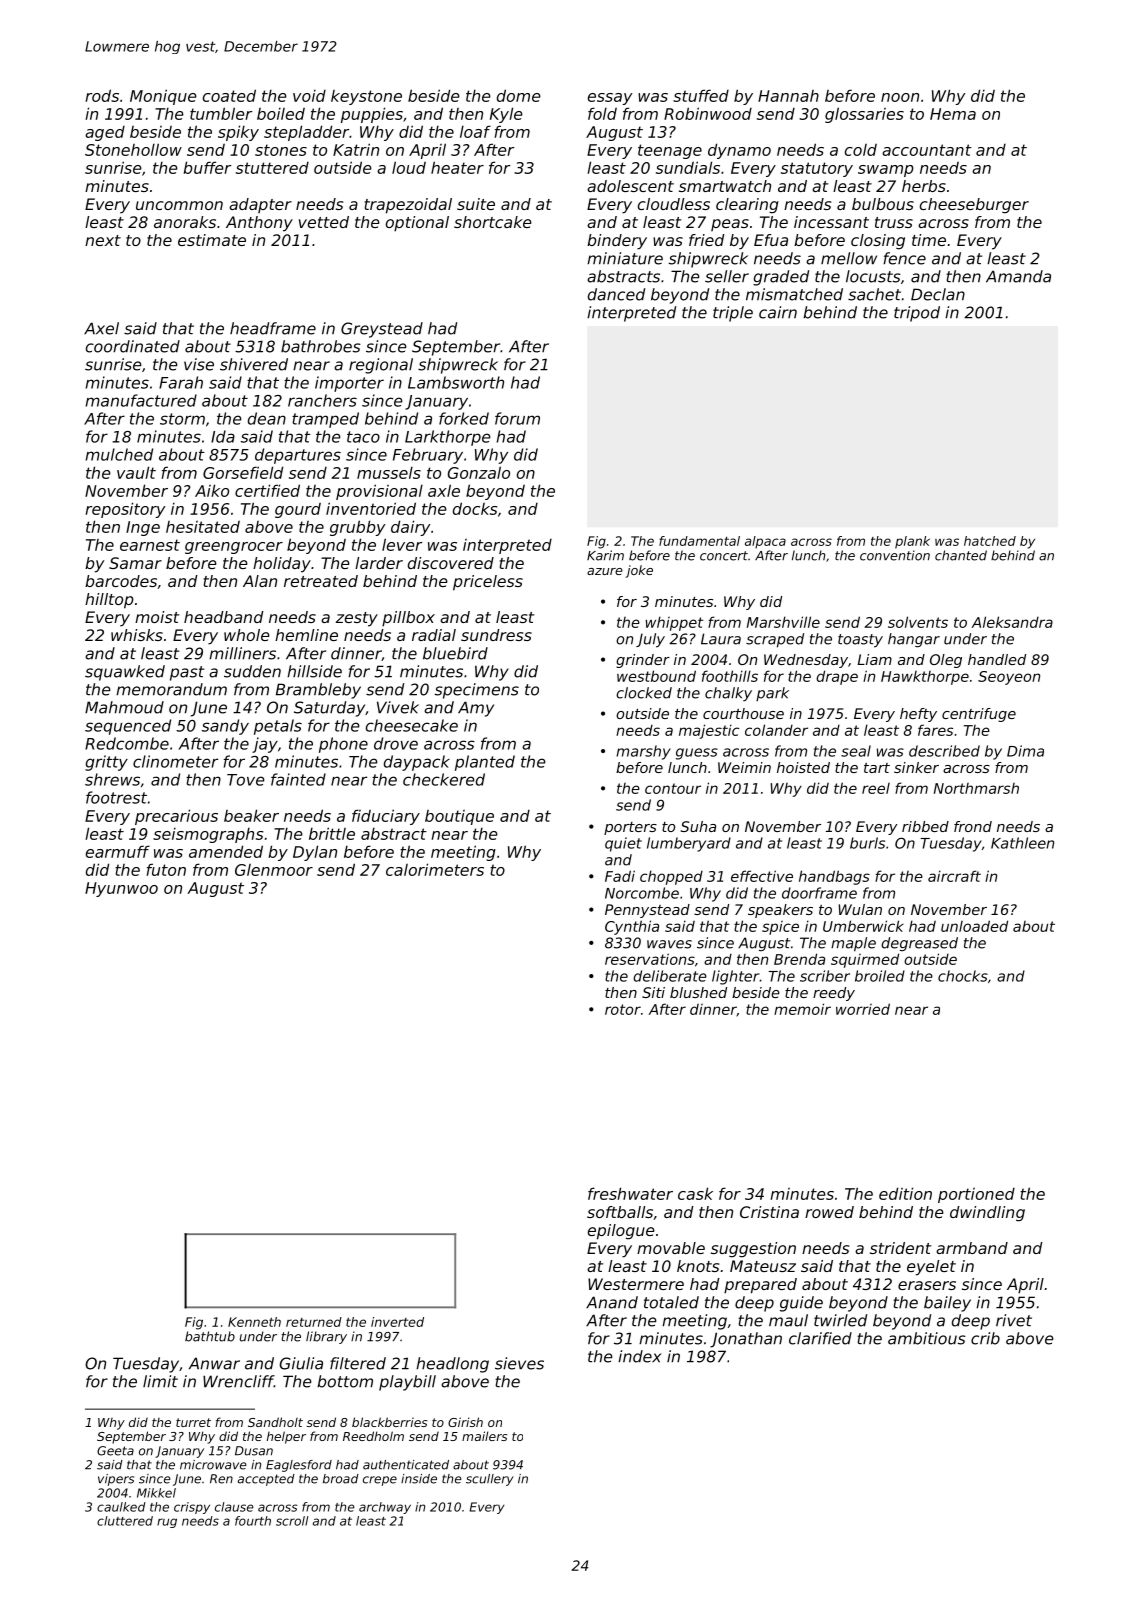 This screenshot has width=1143, height=1616. Describe the element at coordinates (688, 167) in the screenshot. I see `sundials` at that location.
